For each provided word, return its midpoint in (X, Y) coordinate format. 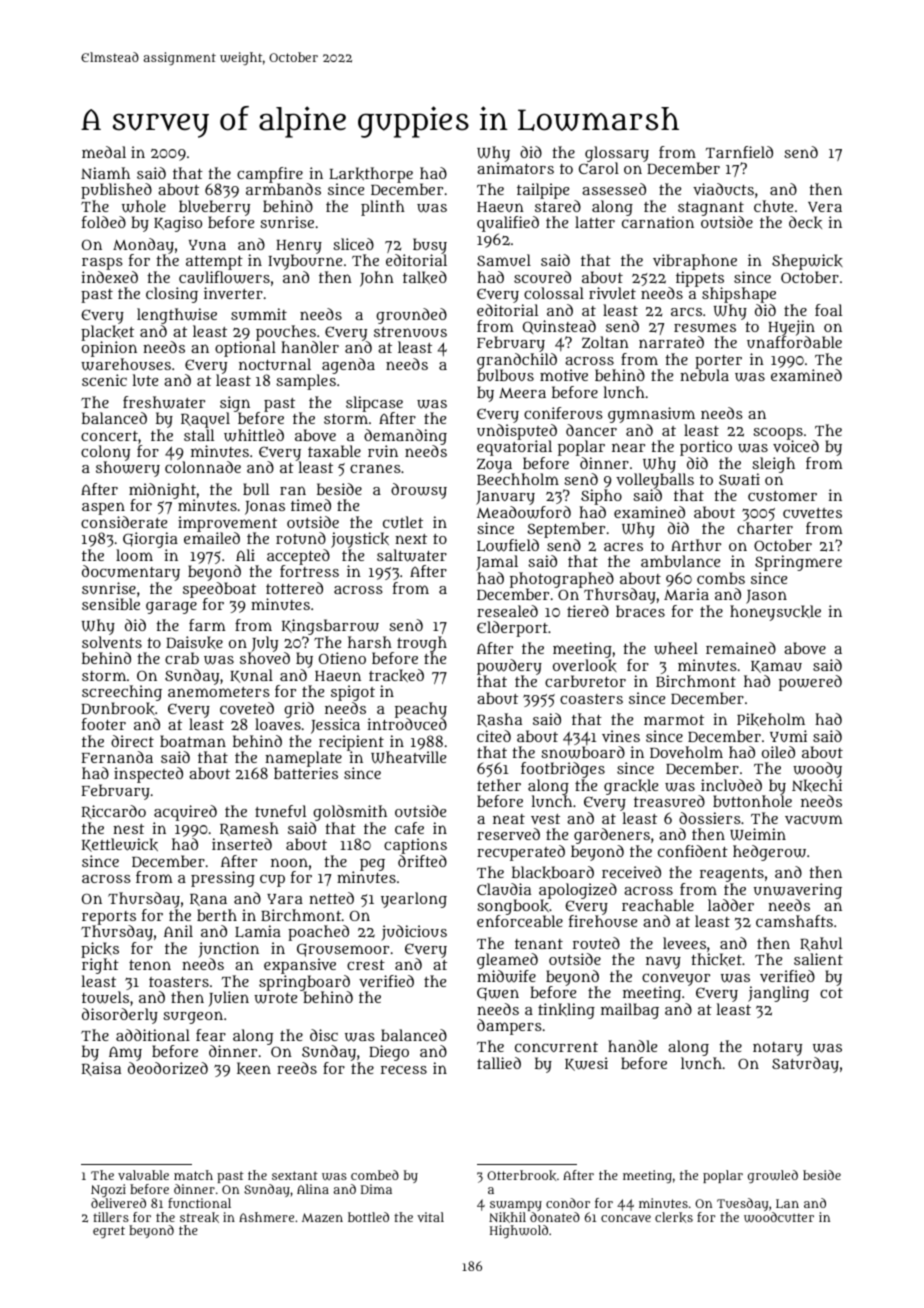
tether (499, 785)
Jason (766, 597)
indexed (109, 277)
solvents (112, 642)
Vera (825, 207)
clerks (674, 1217)
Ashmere (266, 1217)
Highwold (519, 1232)
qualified (508, 224)
